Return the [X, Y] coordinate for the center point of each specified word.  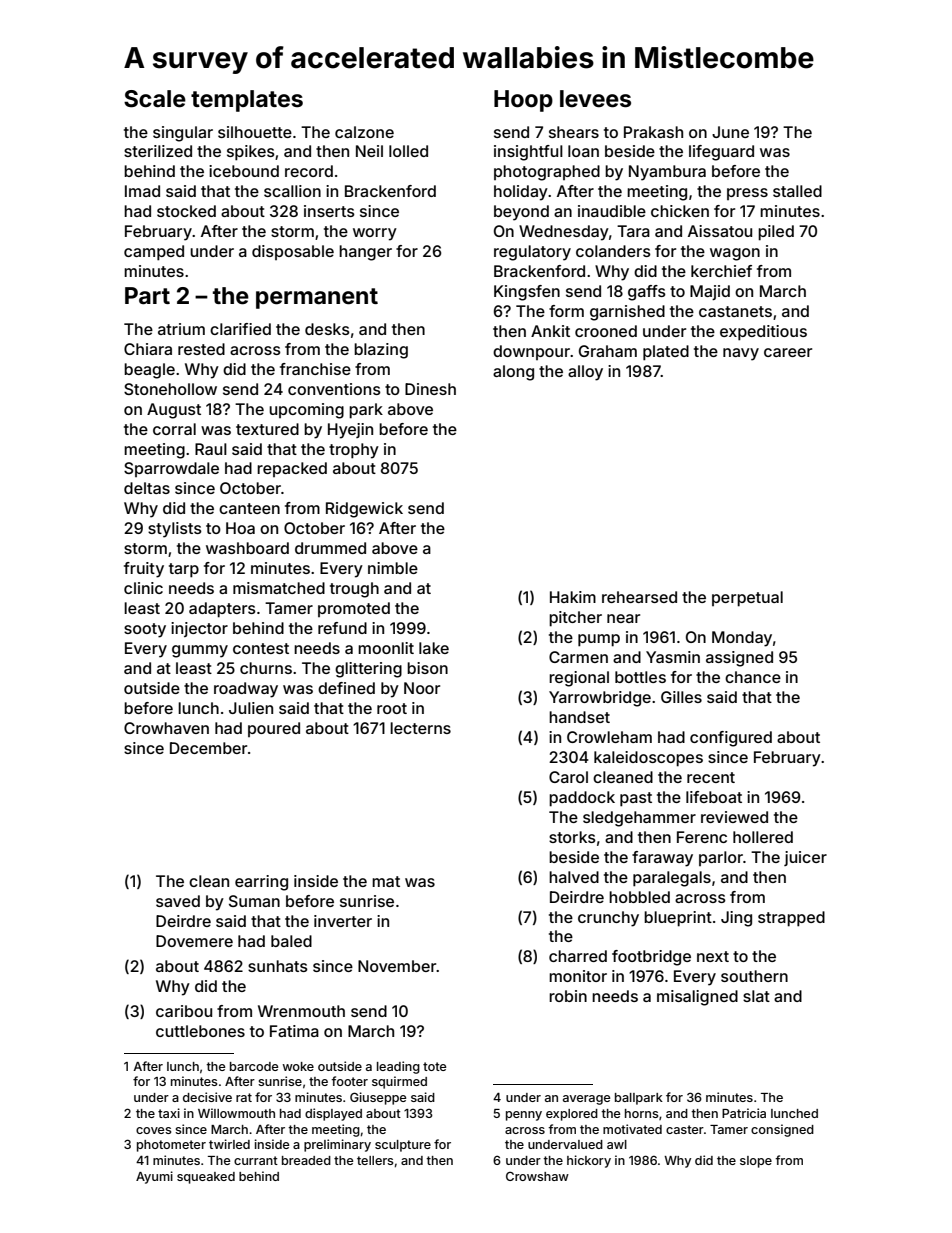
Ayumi [154, 1177]
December [208, 748]
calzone [364, 132]
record [309, 171]
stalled [797, 191]
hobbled [639, 897]
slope [756, 1162]
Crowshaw [537, 1176]
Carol [568, 777]
